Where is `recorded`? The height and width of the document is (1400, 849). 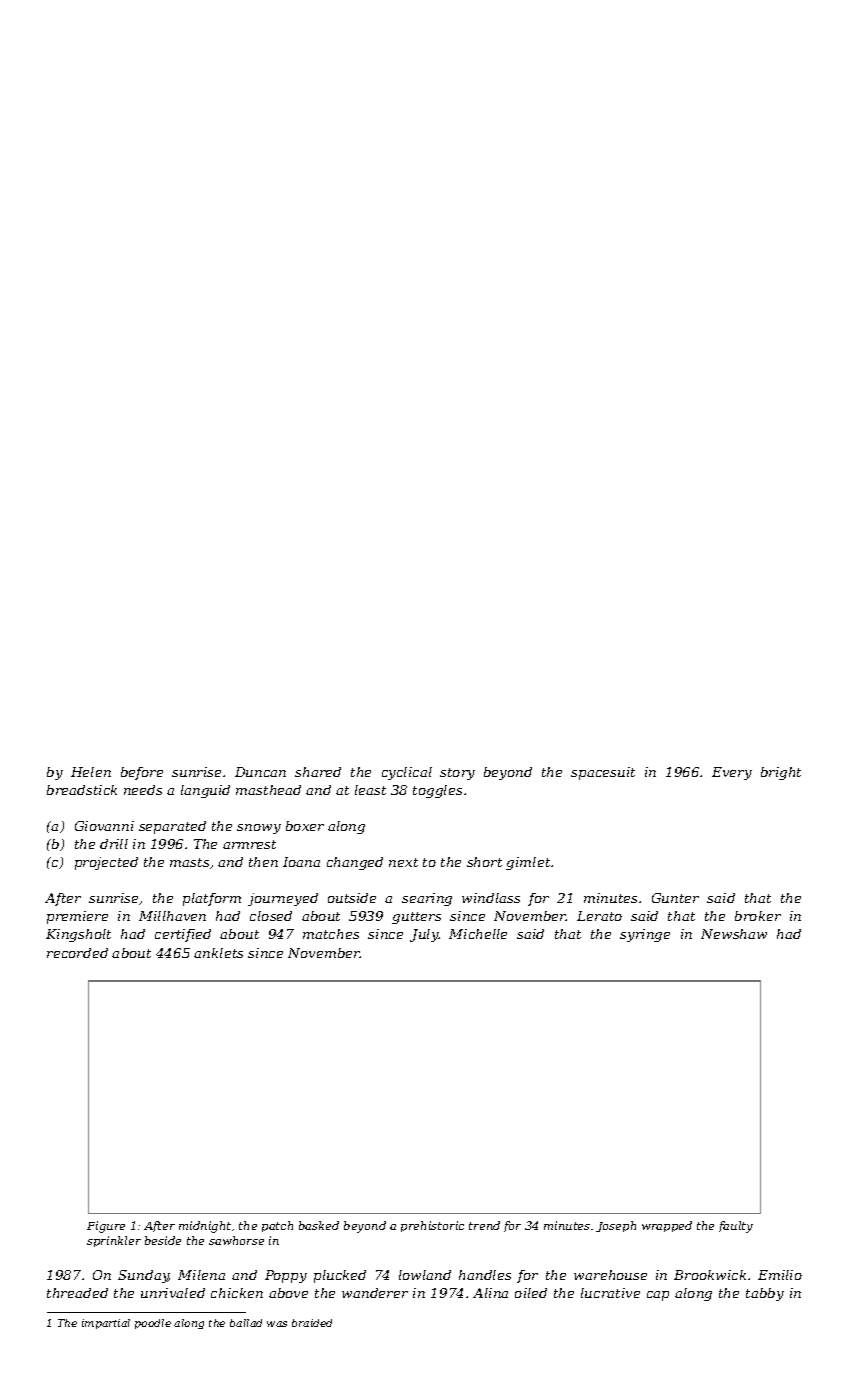
recorded is located at coordinates (77, 953).
